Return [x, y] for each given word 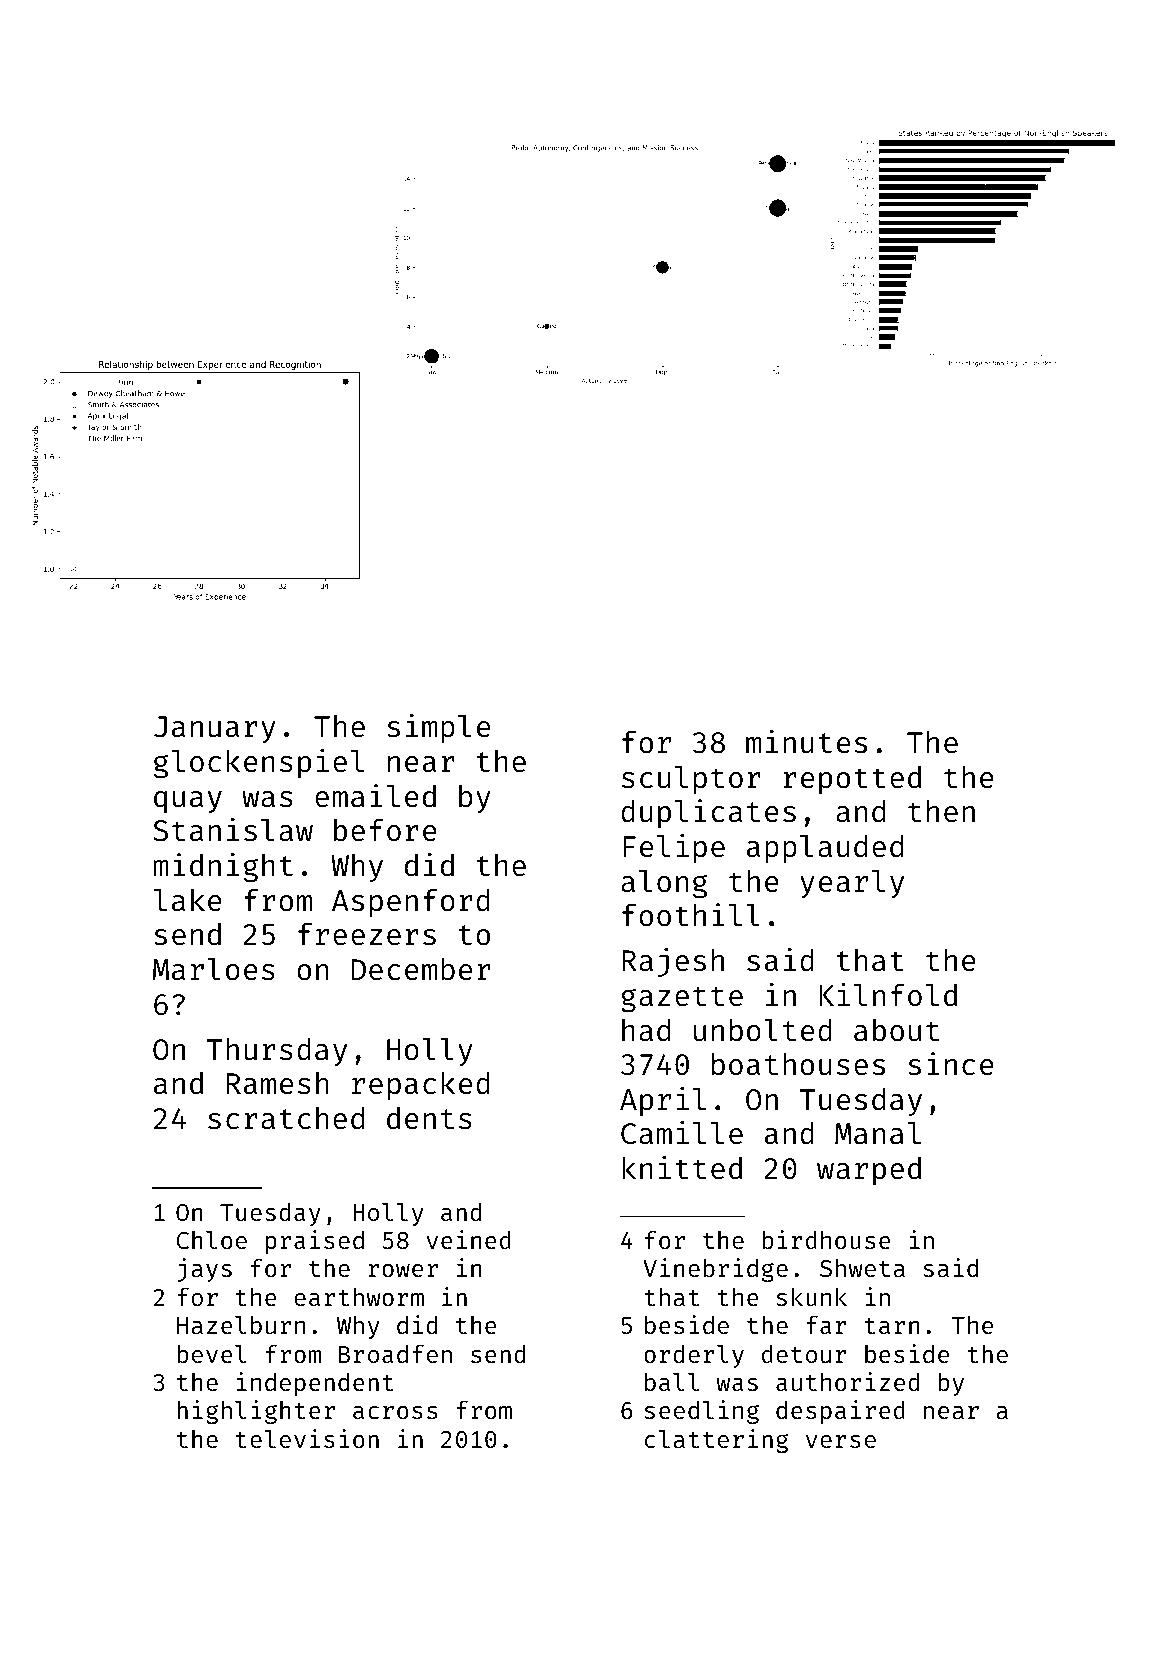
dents [429, 1118]
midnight [223, 868]
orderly [694, 1356]
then [941, 811]
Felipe [674, 849]
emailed [375, 796]
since [951, 1064]
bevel [211, 1354]
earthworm [359, 1297]
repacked [421, 1086]
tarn [892, 1326]
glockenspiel [259, 764]
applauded [825, 848]
